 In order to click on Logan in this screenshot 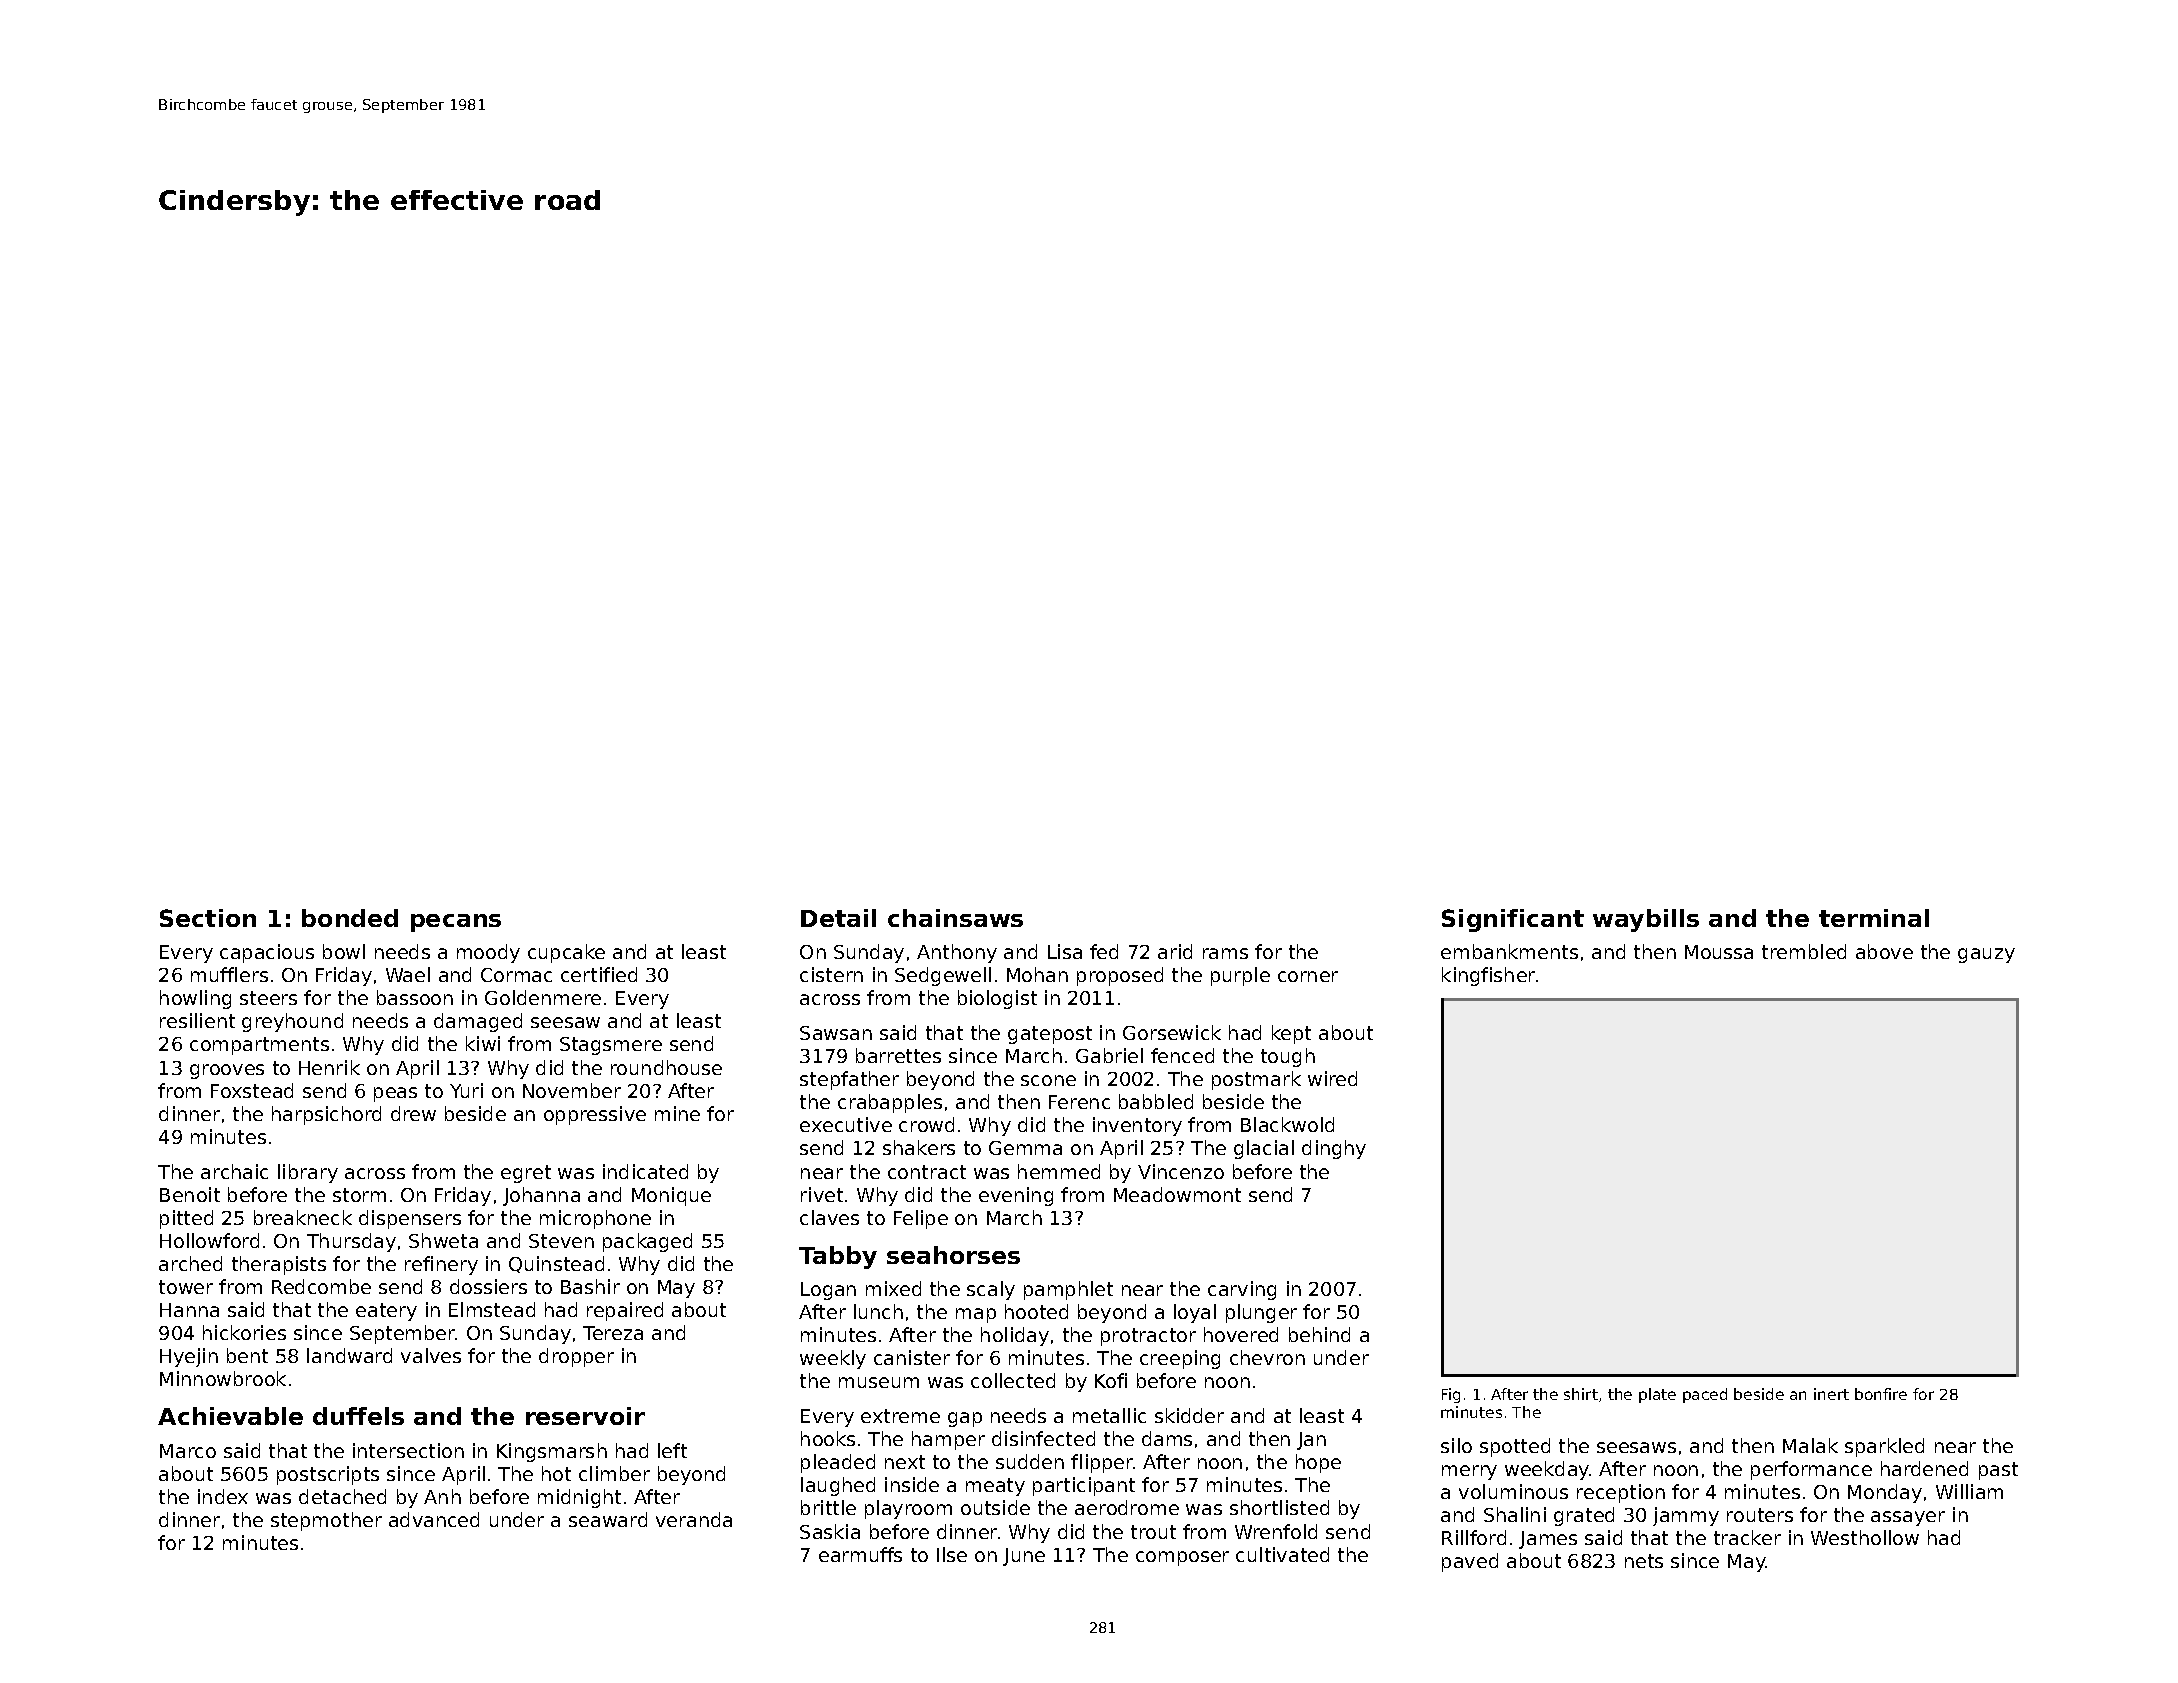, I will do `click(828, 1291)`.
